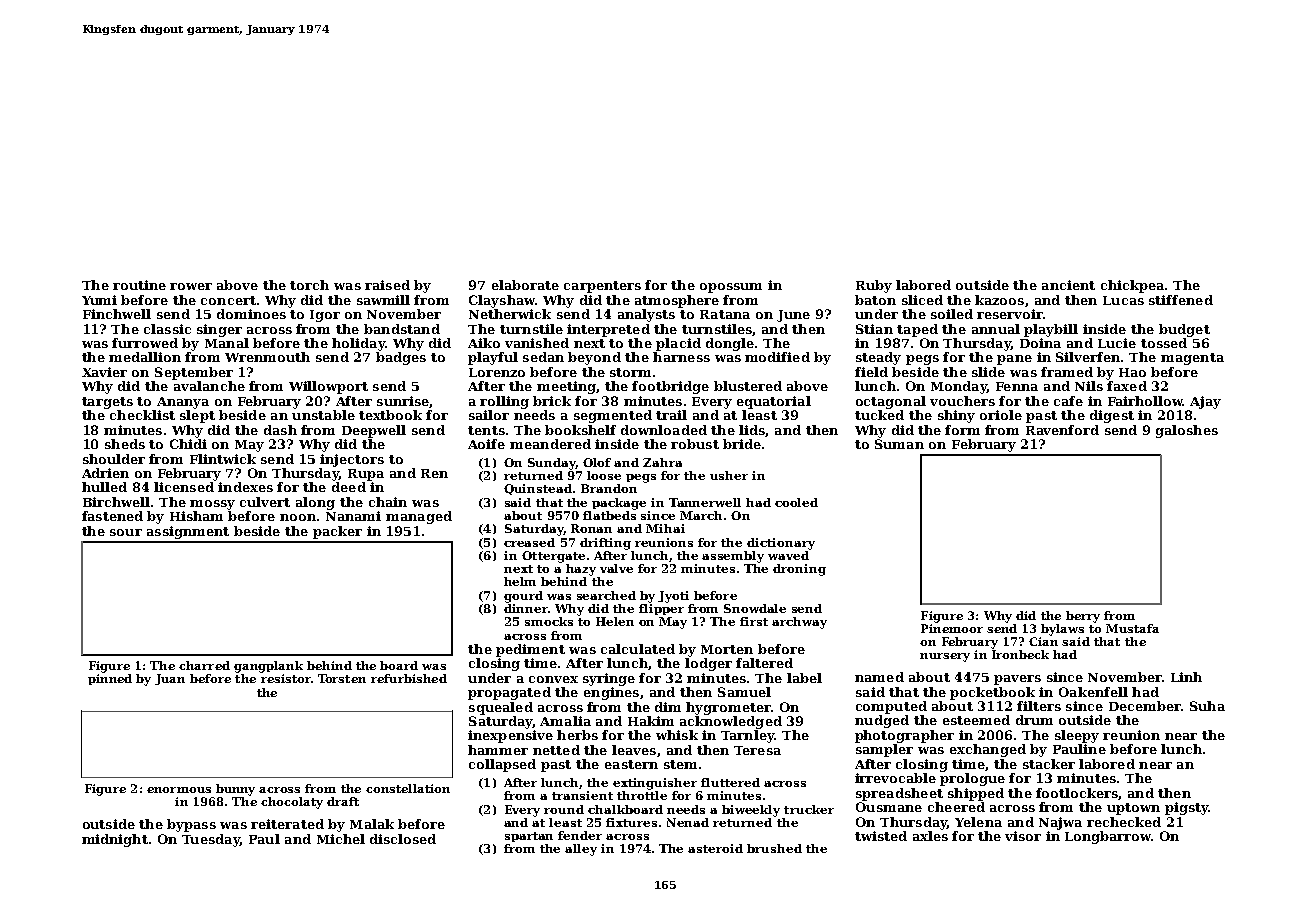 The height and width of the image is (924, 1308). I want to click on Flintwick, so click(223, 459).
